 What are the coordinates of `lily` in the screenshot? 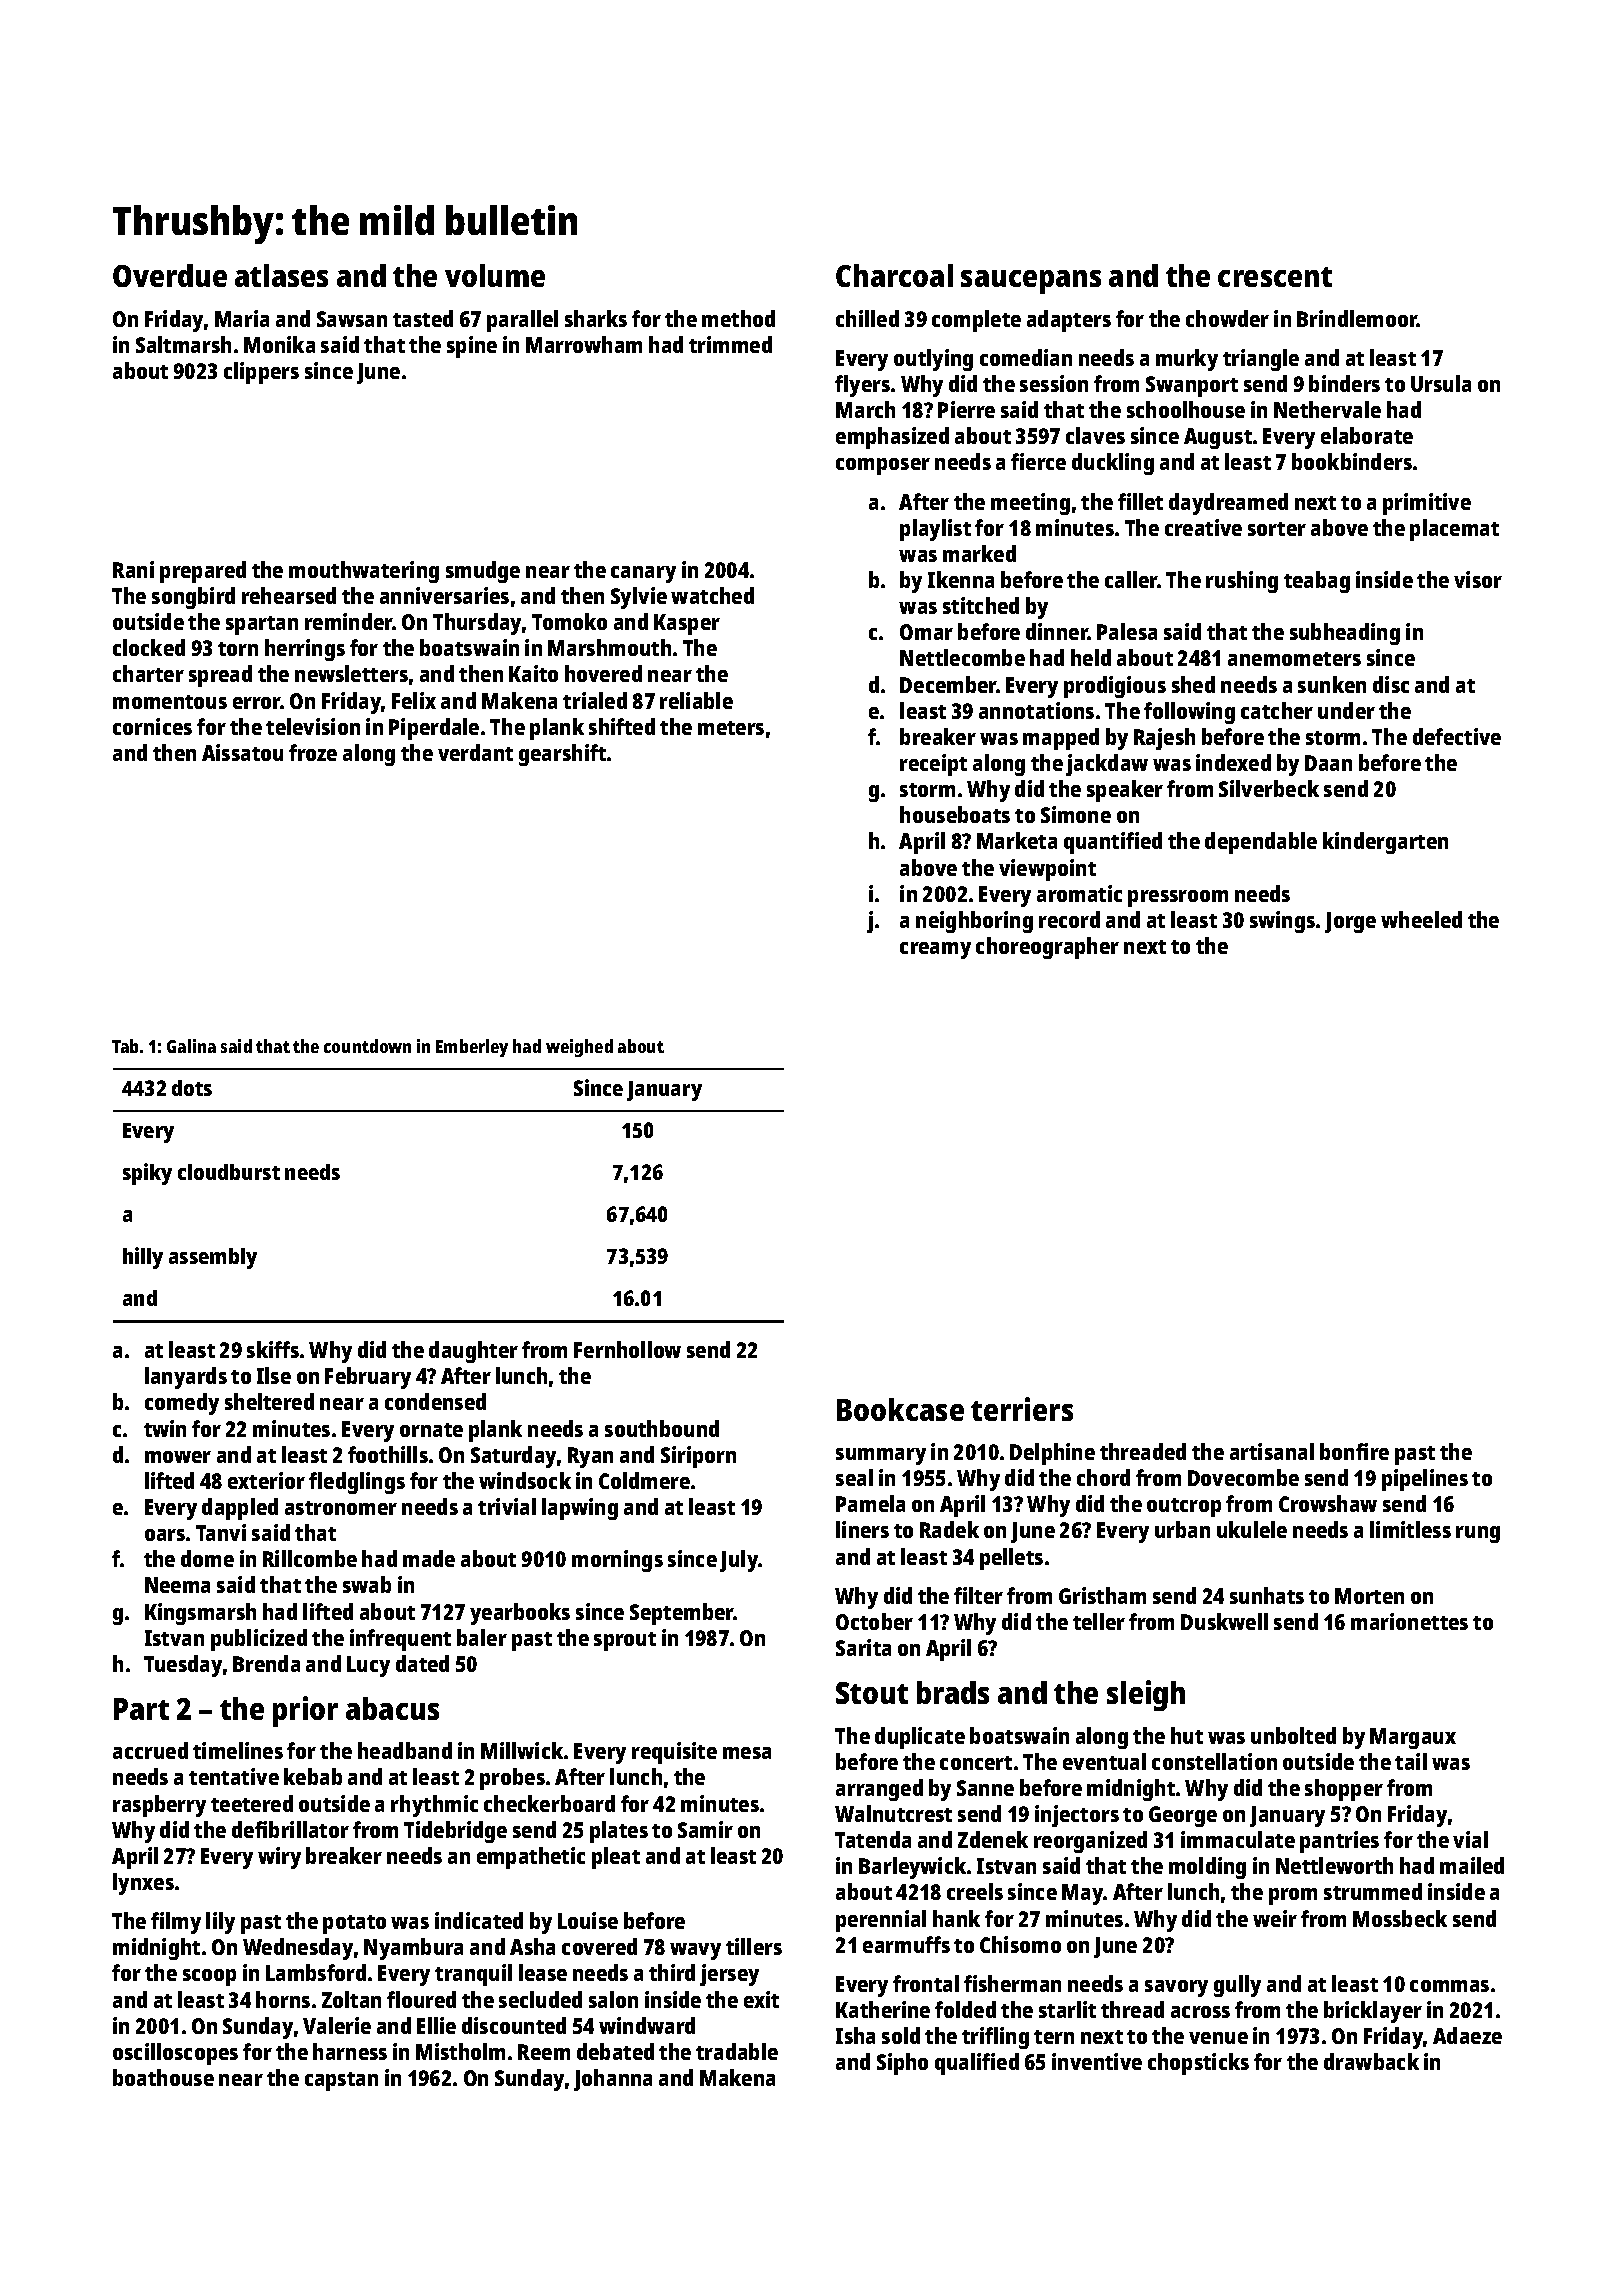 It's located at (220, 1923).
